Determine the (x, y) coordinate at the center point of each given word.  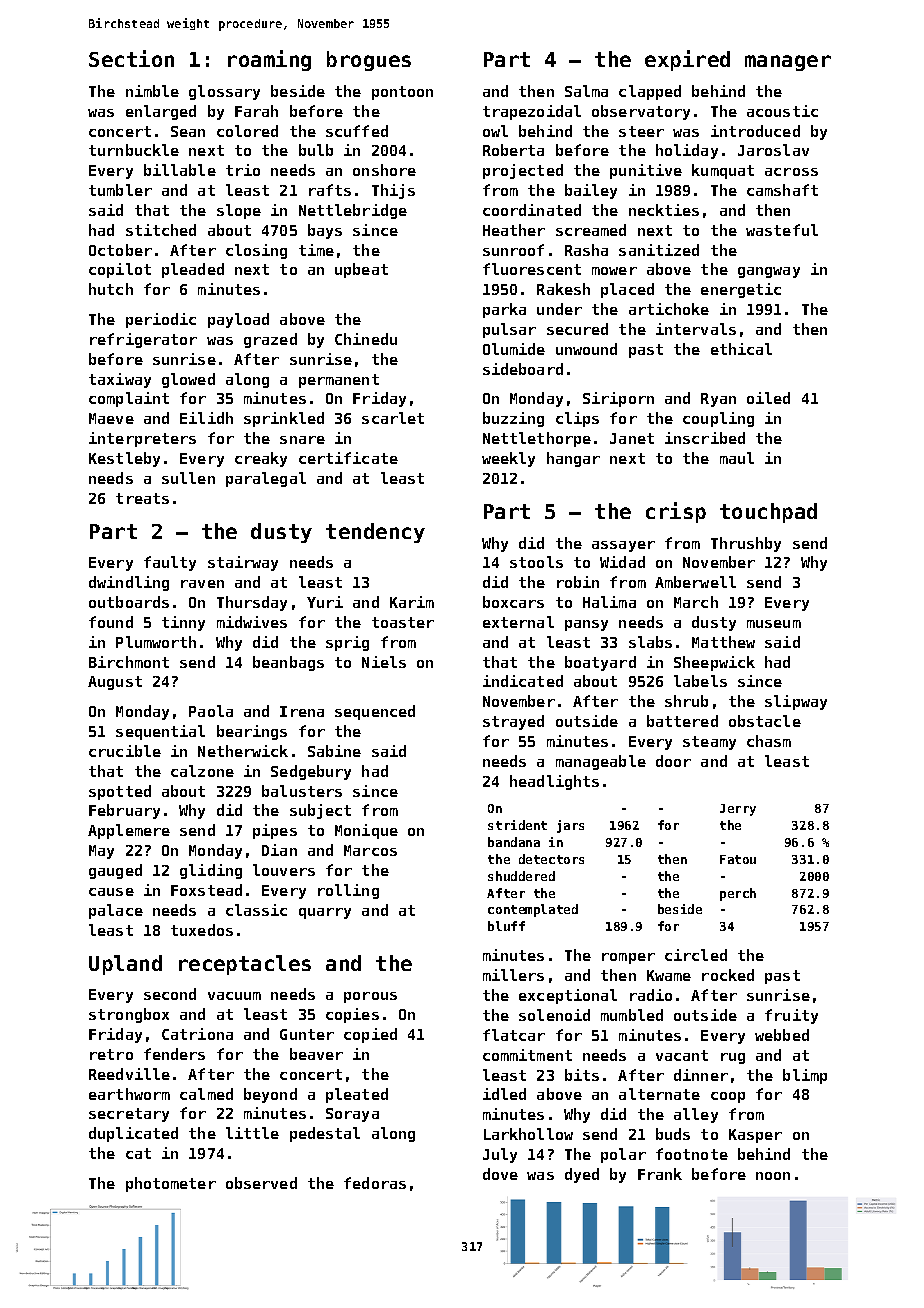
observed (261, 1183)
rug (733, 1058)
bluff (506, 926)
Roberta (513, 150)
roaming (269, 60)
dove (500, 1174)
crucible (125, 751)
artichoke (669, 309)
